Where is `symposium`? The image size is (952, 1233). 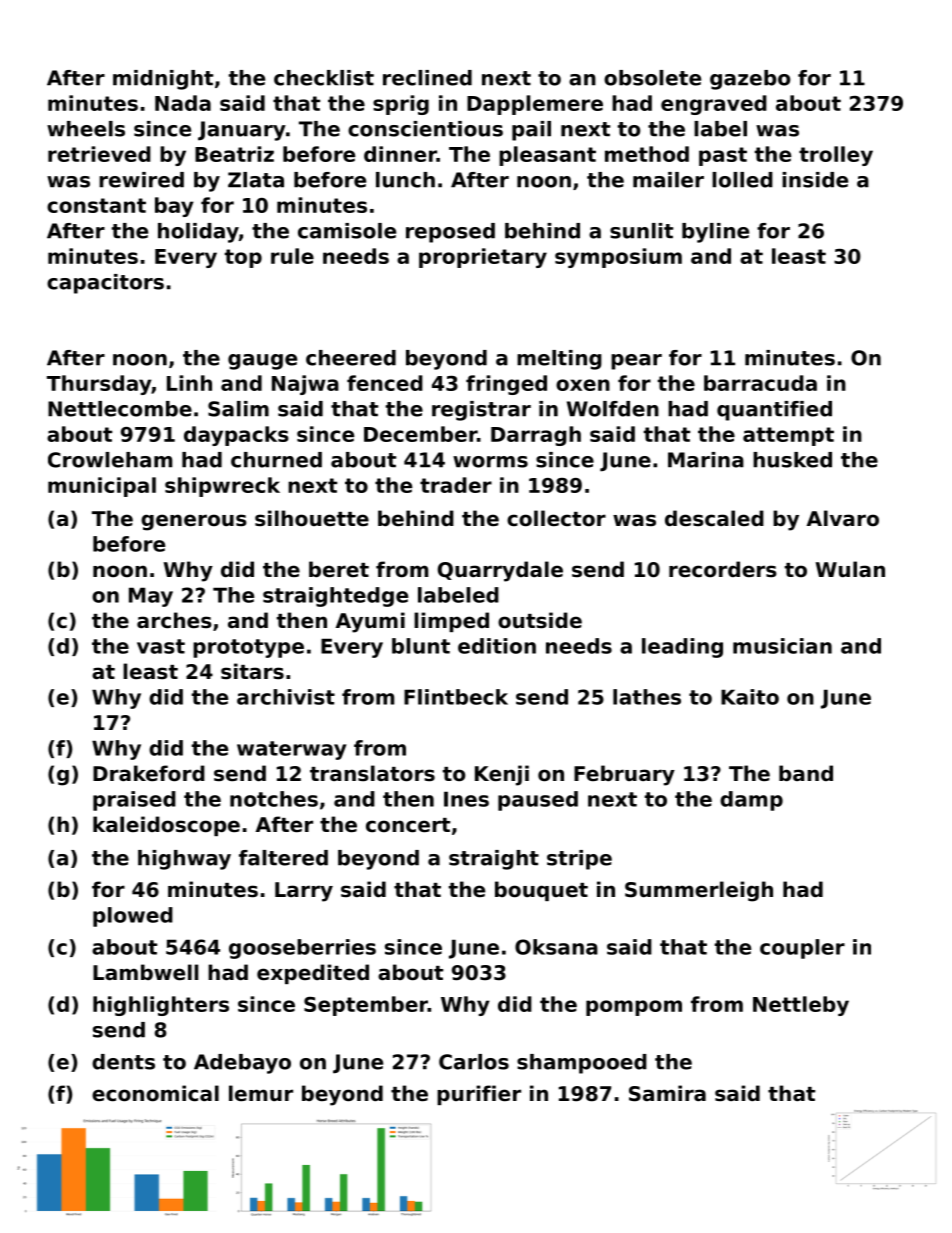 symposium is located at coordinates (618, 258).
